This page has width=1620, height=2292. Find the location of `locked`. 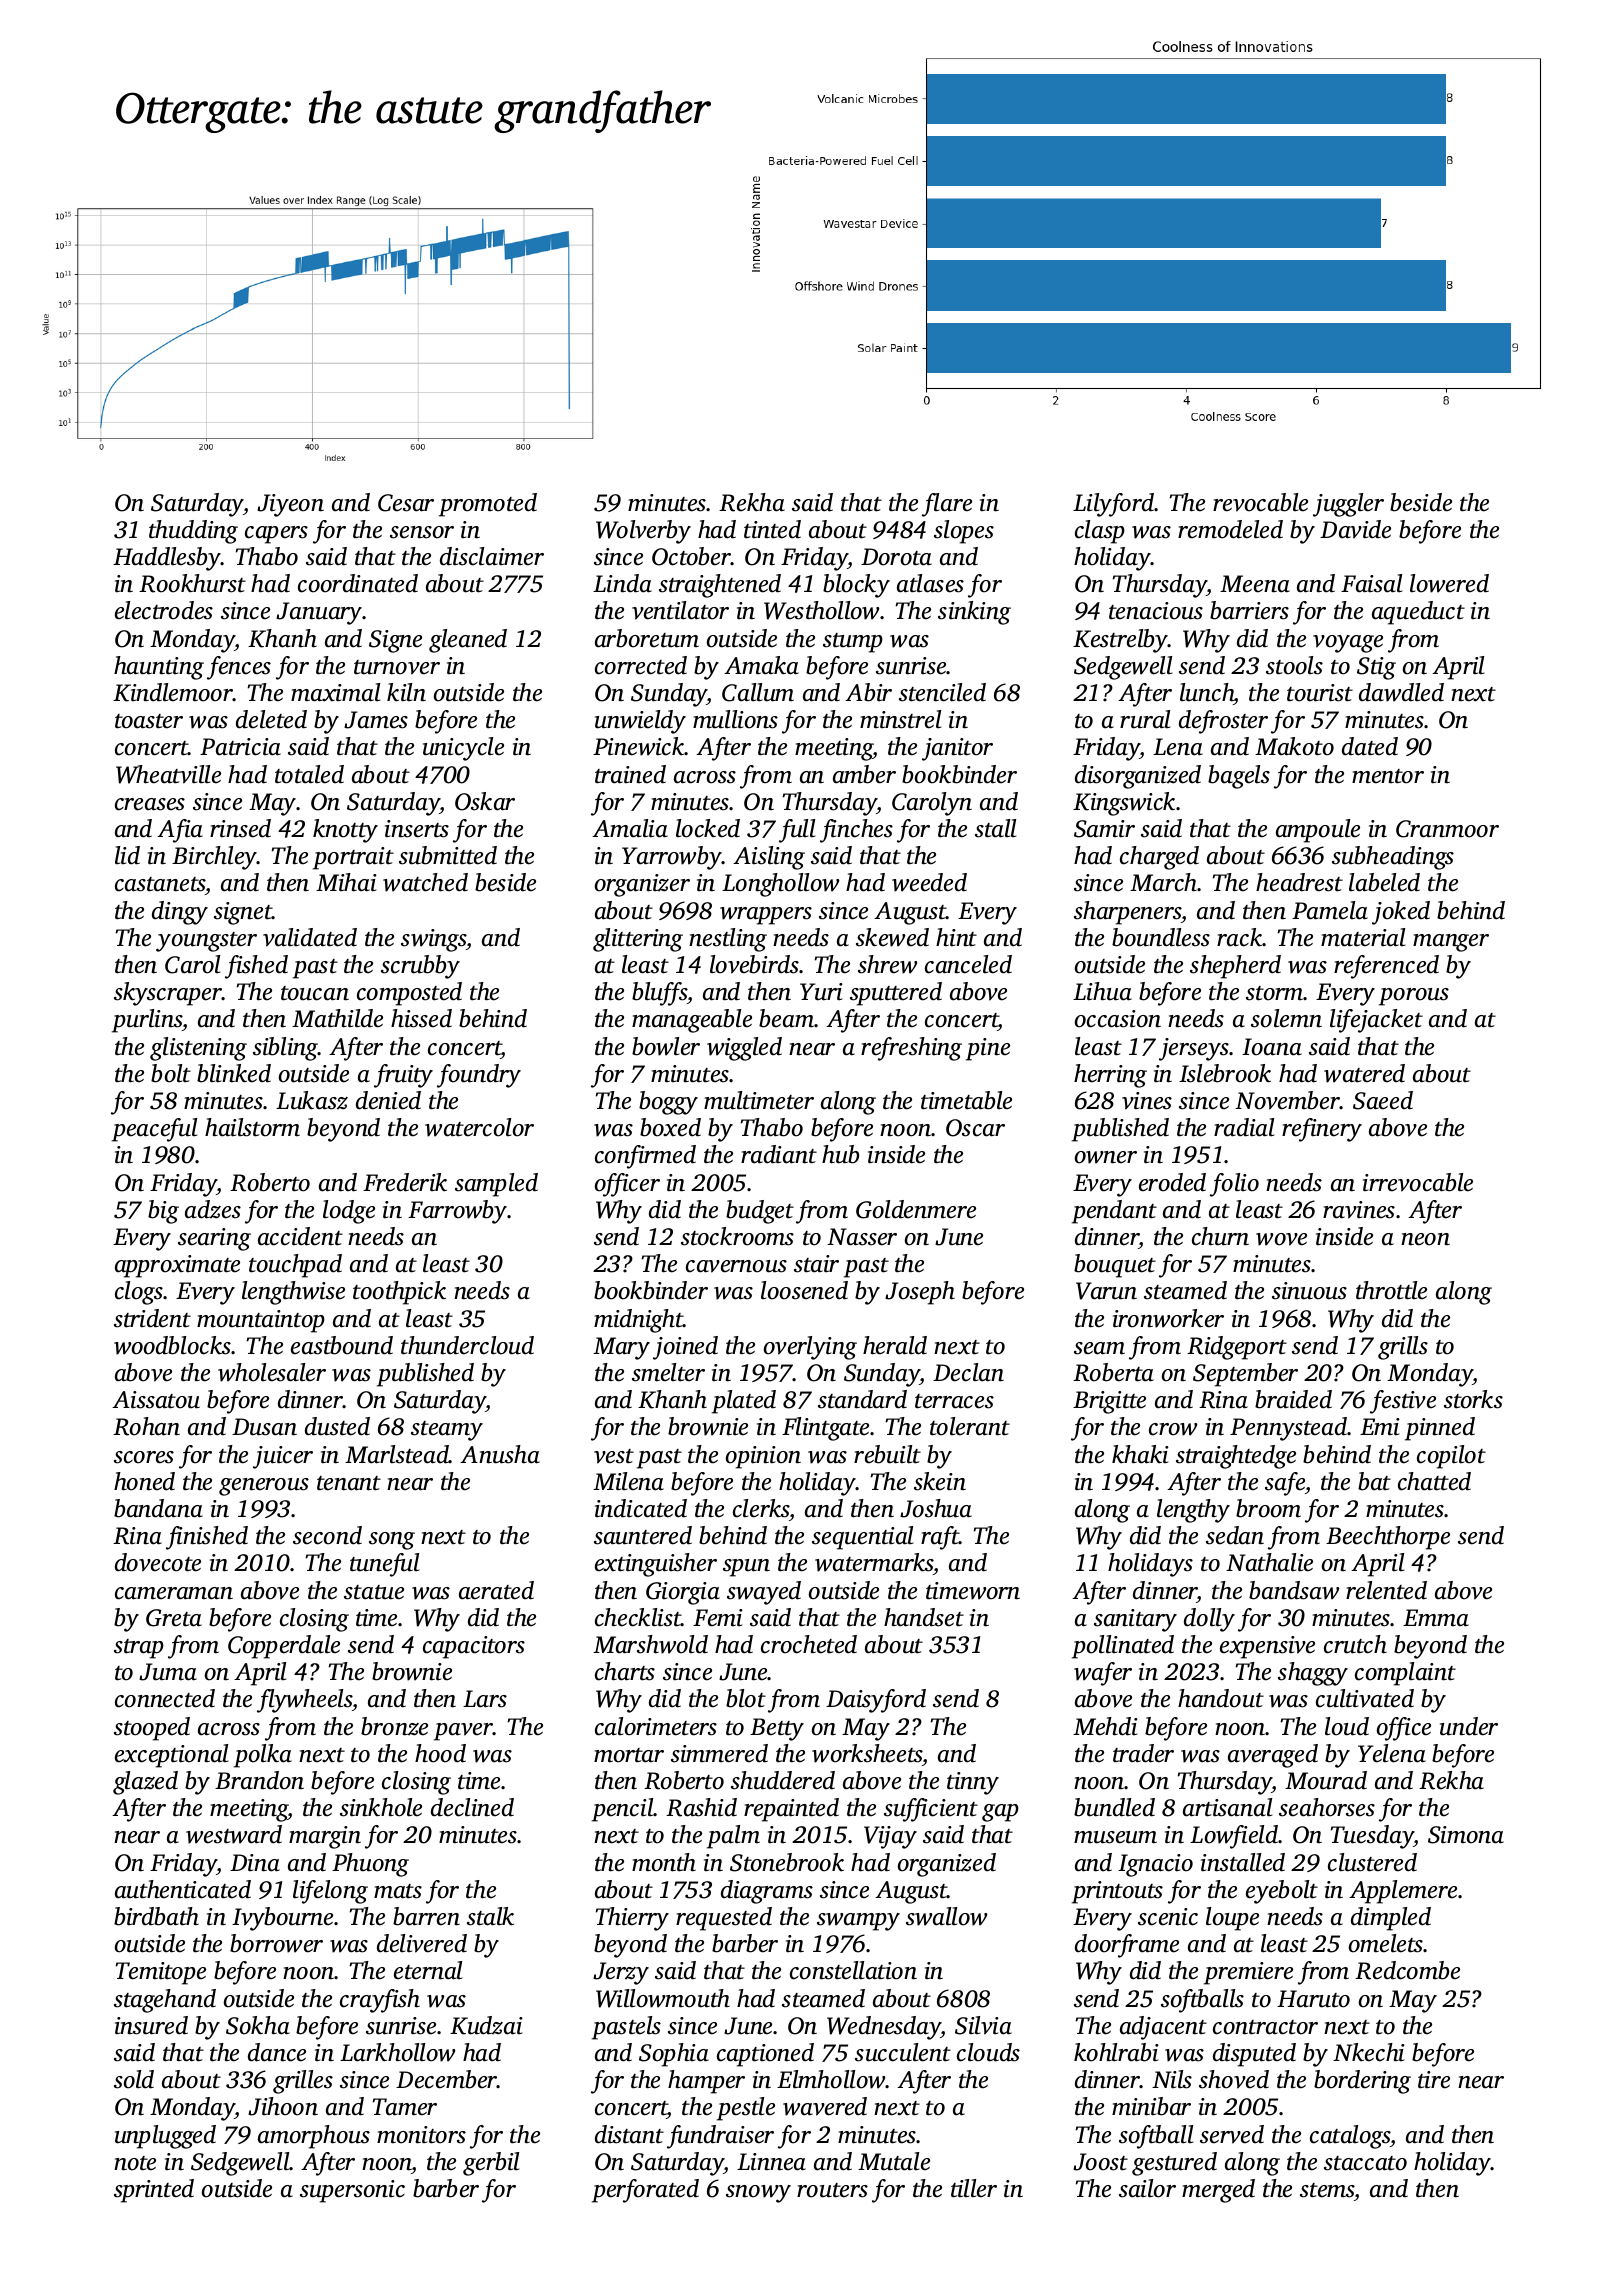

locked is located at coordinates (708, 828).
